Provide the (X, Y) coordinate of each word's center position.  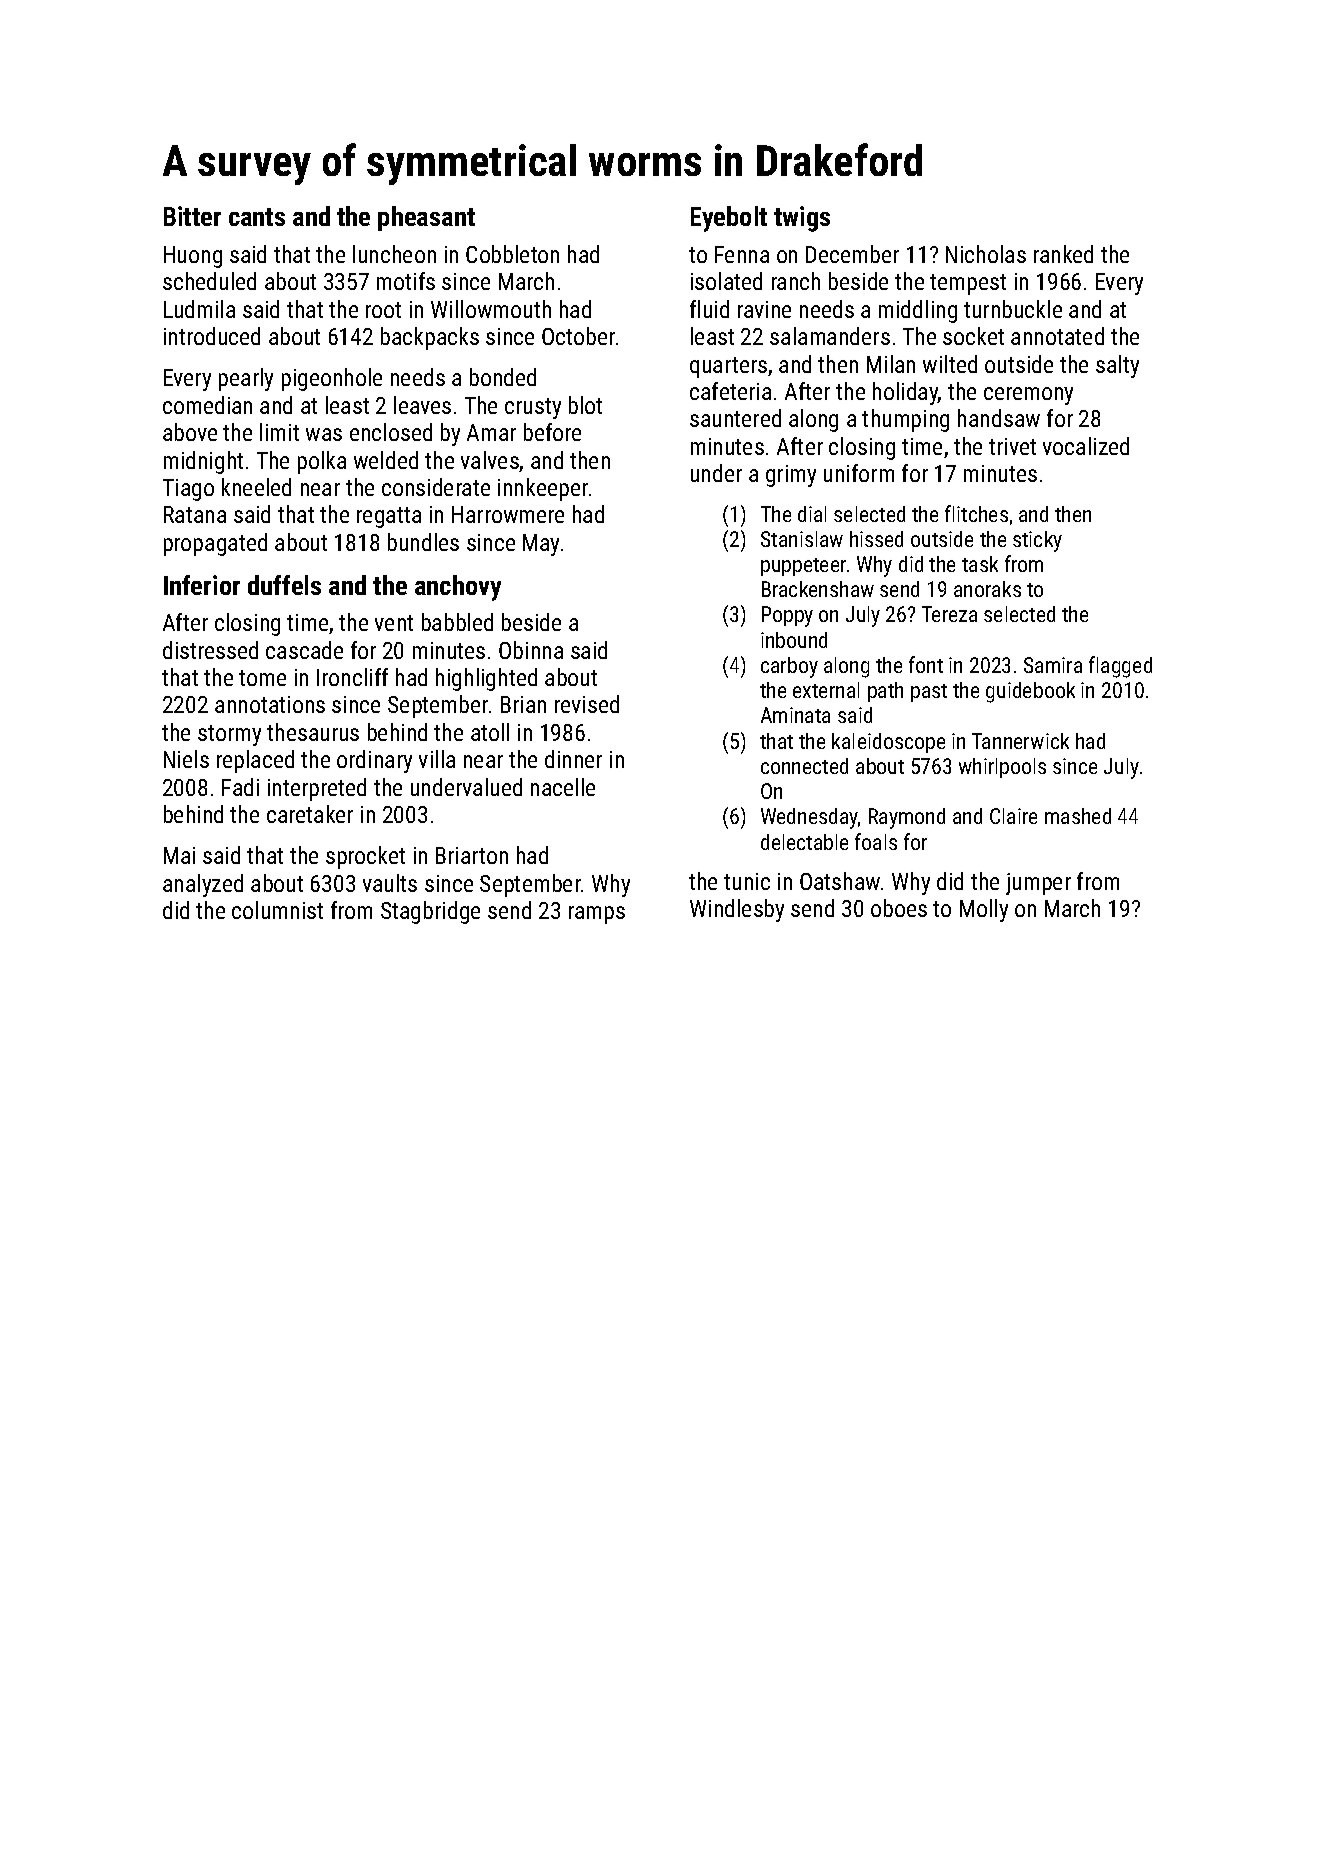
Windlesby (737, 910)
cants (257, 217)
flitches (976, 513)
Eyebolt (729, 219)
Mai (179, 855)
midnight (203, 462)
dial (812, 514)
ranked (1063, 254)
